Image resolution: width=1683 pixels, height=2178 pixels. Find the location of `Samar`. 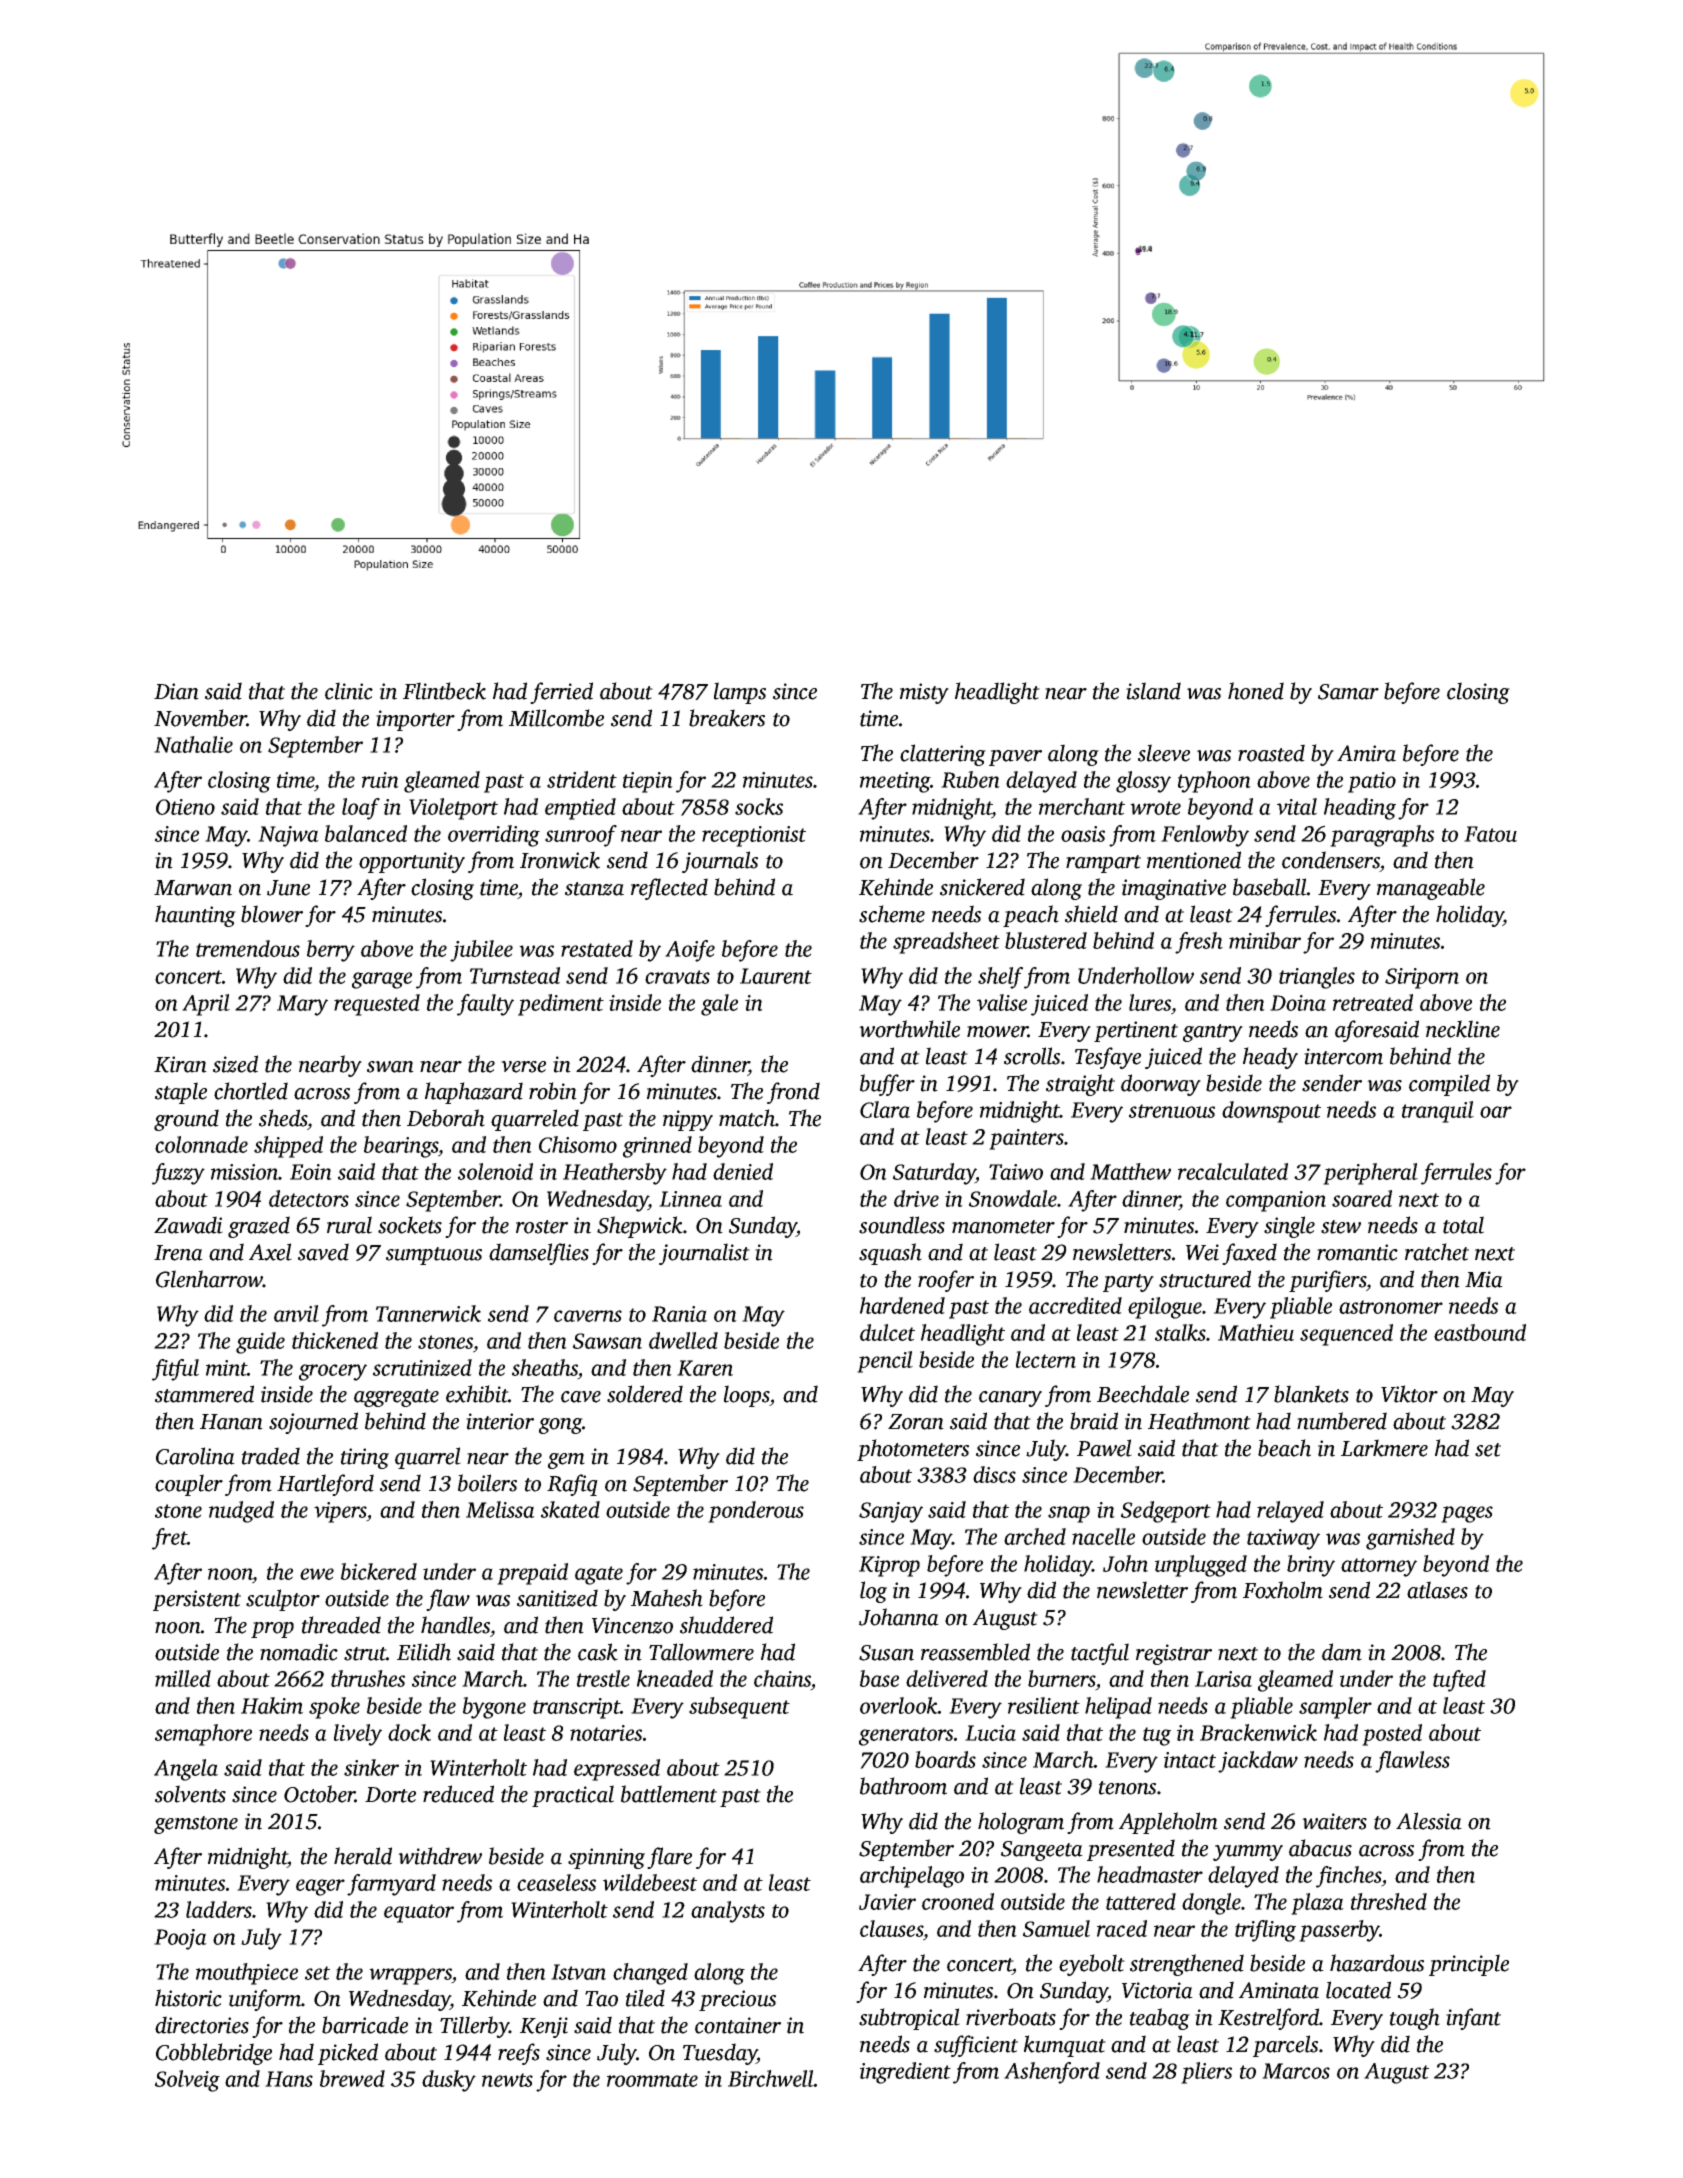

Samar is located at coordinates (1348, 692).
